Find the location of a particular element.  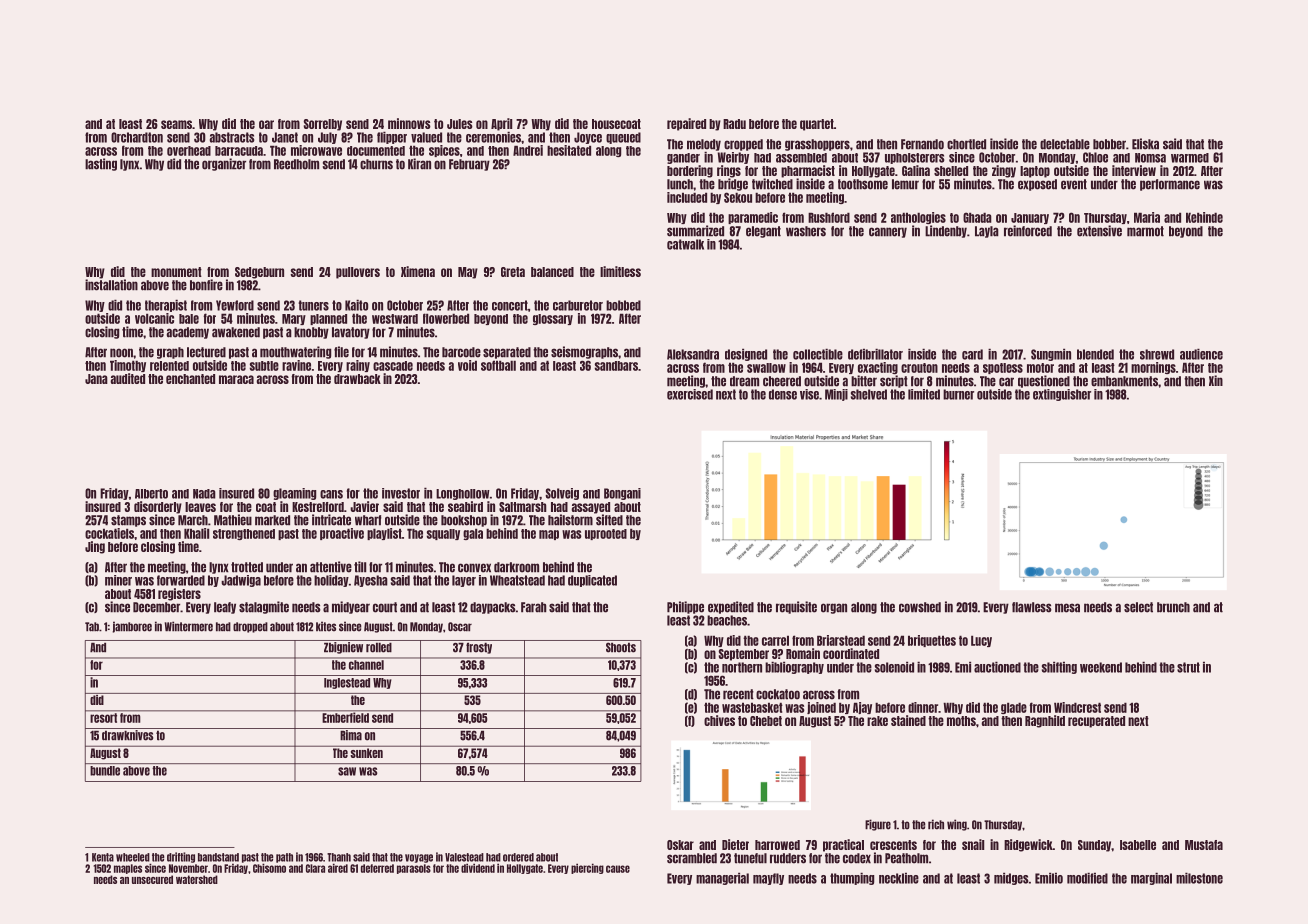

monument is located at coordinates (176, 272).
